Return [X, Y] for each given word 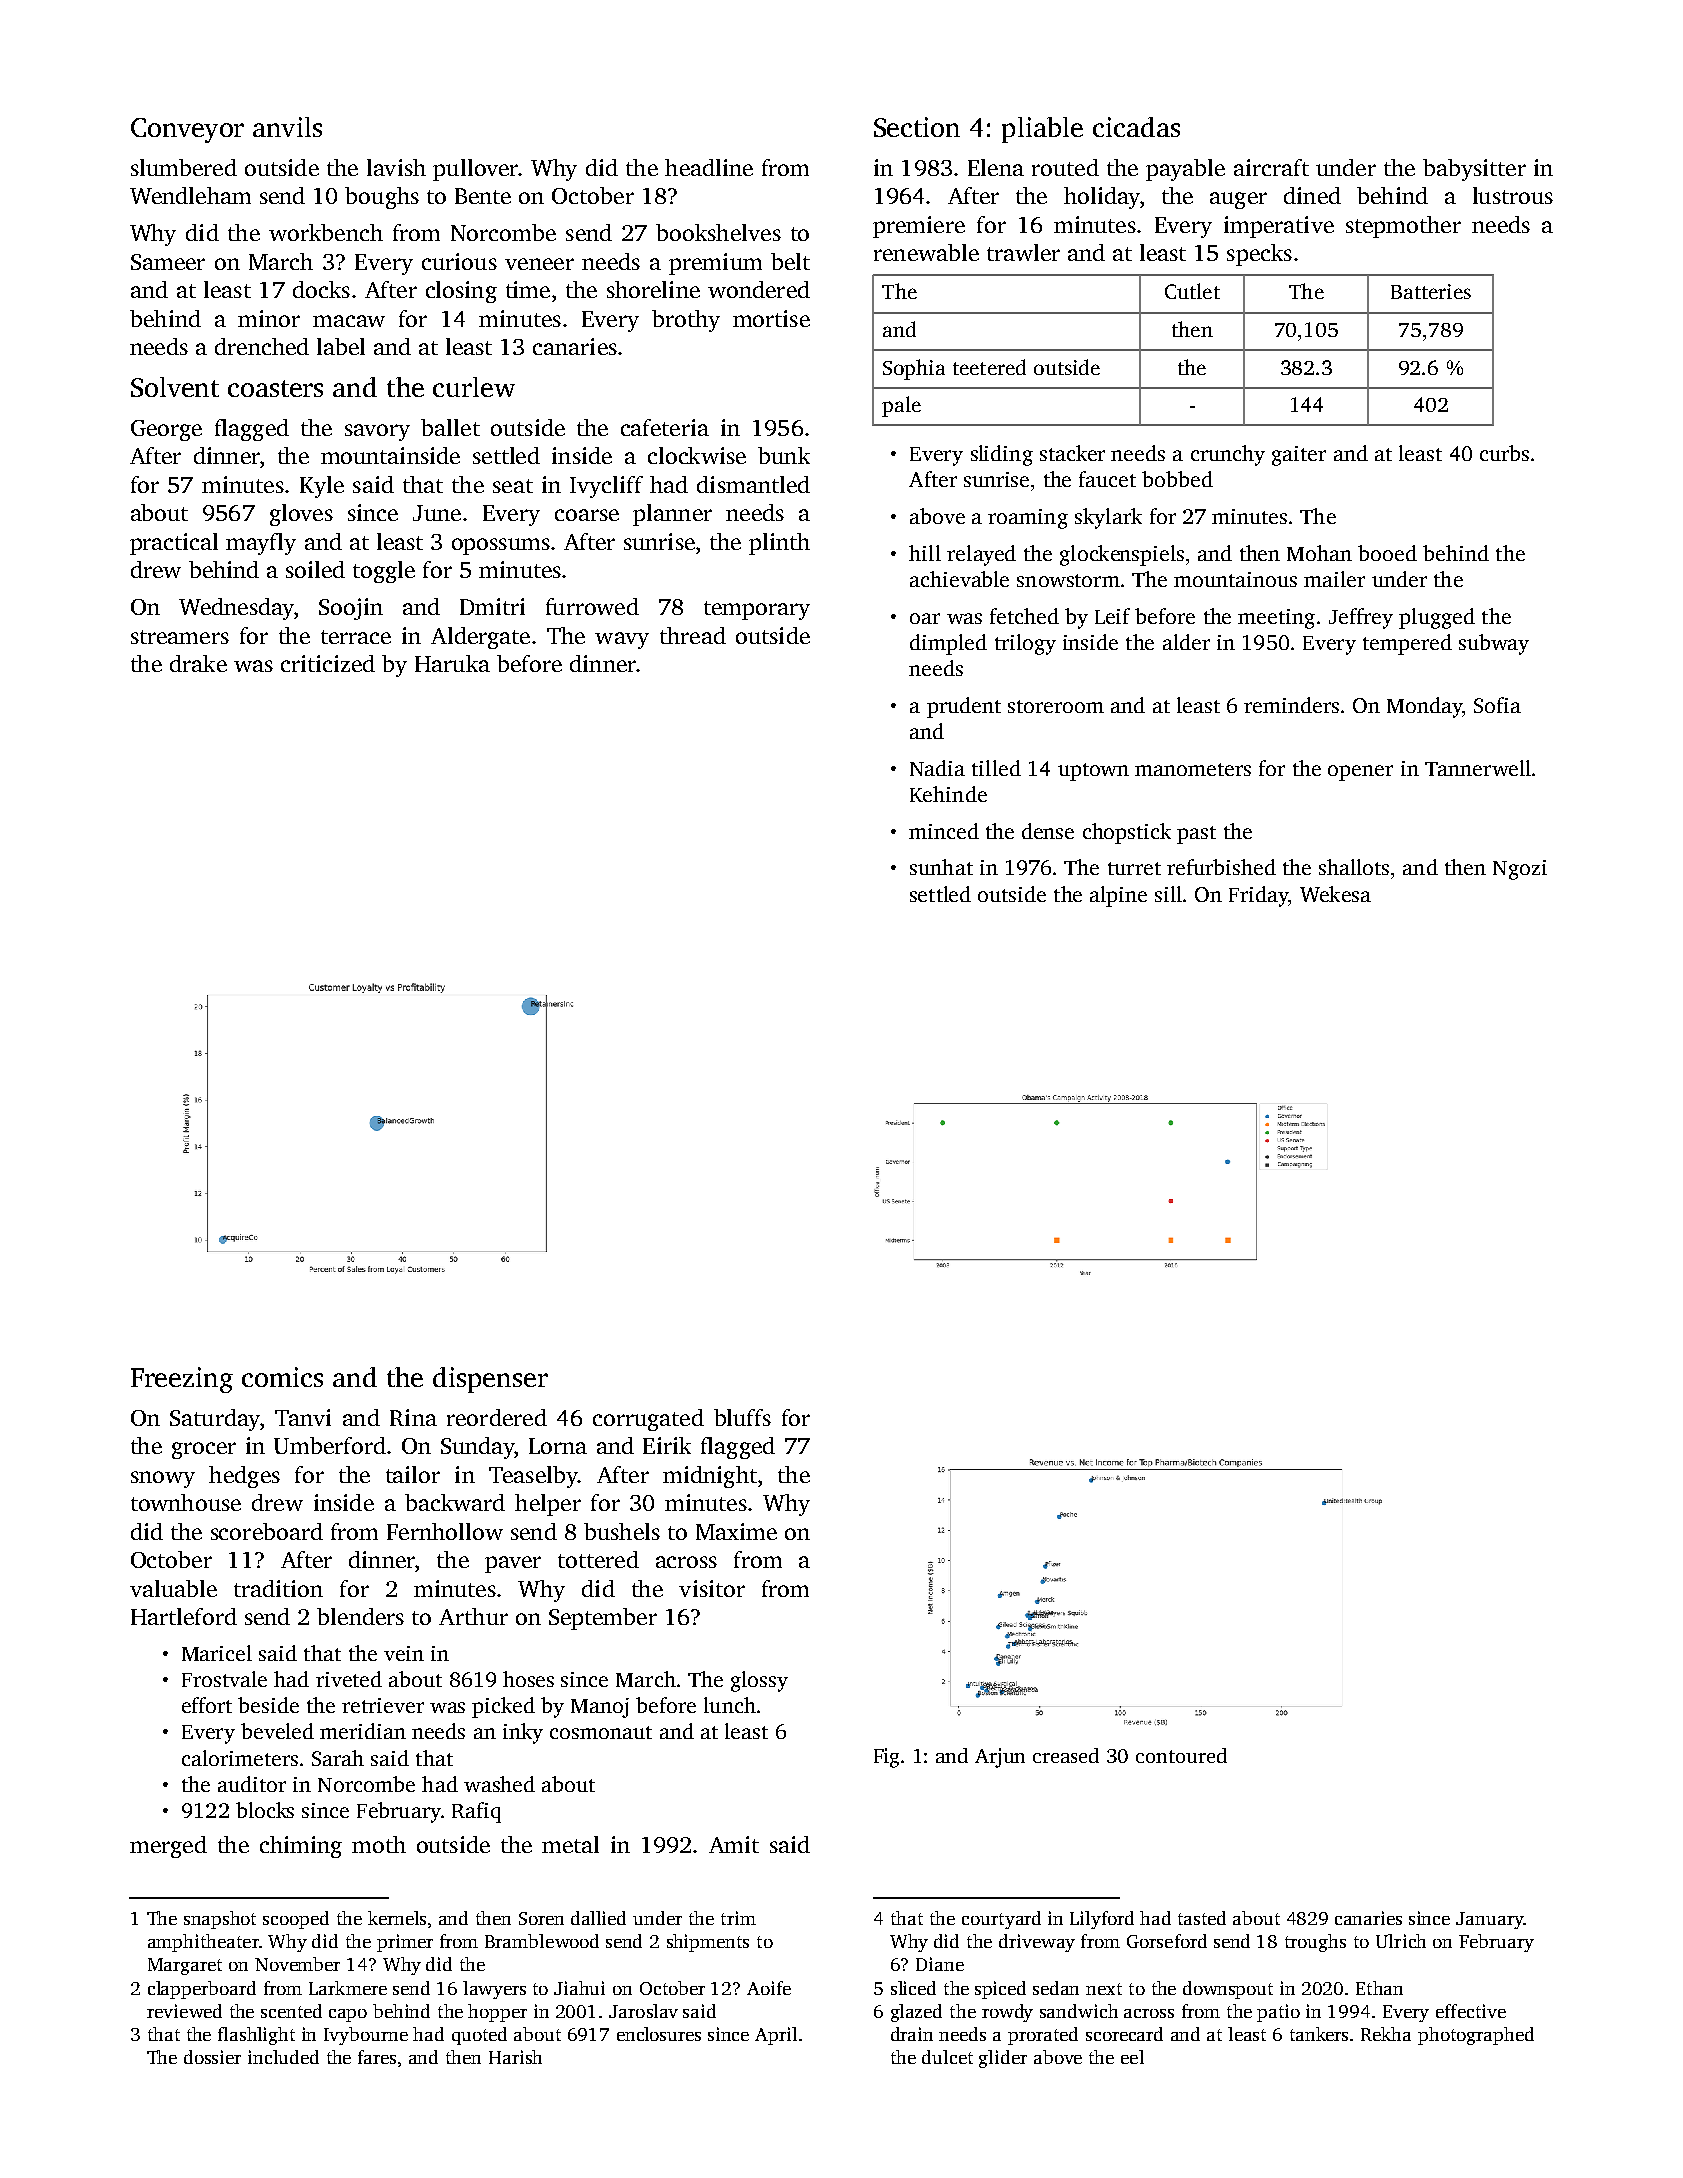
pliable [1042, 130]
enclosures [659, 2034]
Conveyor [187, 130]
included [283, 2057]
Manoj [600, 1708]
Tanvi [303, 1417]
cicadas [1136, 127]
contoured [1181, 1755]
